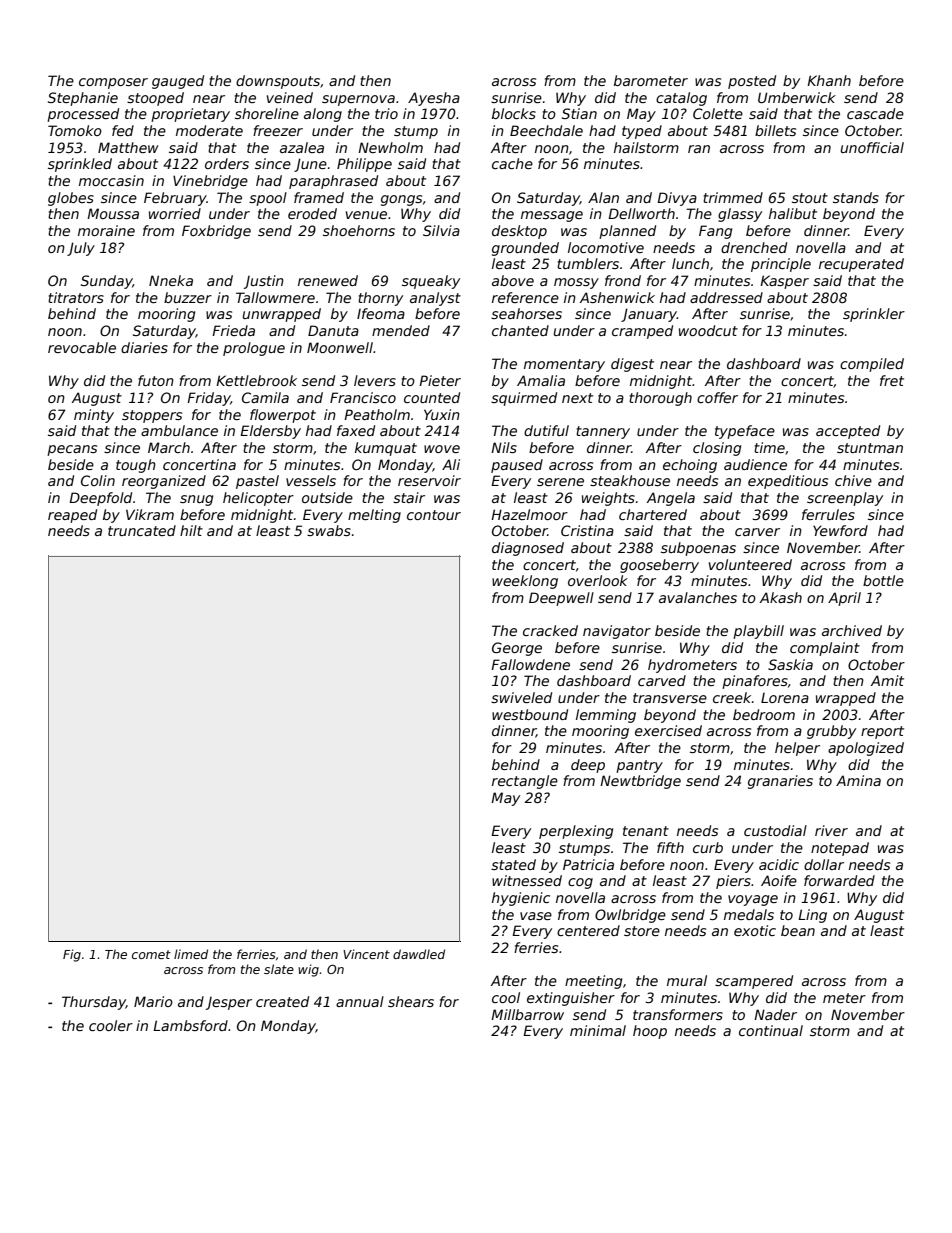 This image has width=952, height=1233. Describe the element at coordinates (798, 930) in the image. I see `bean` at that location.
